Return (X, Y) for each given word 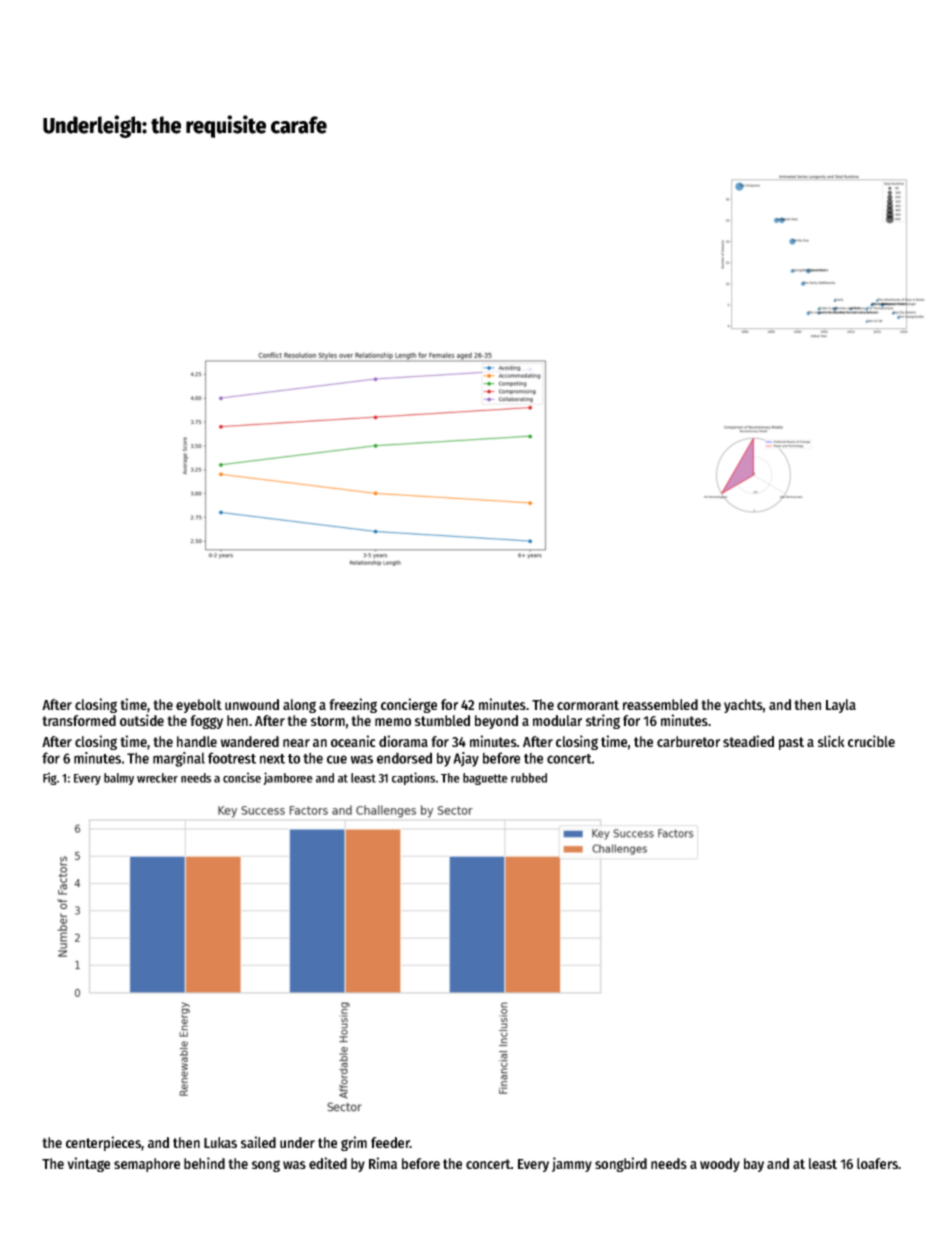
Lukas (220, 1142)
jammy (572, 1164)
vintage (88, 1164)
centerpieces (103, 1143)
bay (754, 1165)
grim (354, 1143)
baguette (485, 779)
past (791, 743)
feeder (390, 1142)
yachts (743, 706)
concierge (409, 705)
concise (242, 777)
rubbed (529, 778)
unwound (252, 704)
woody (720, 1165)
